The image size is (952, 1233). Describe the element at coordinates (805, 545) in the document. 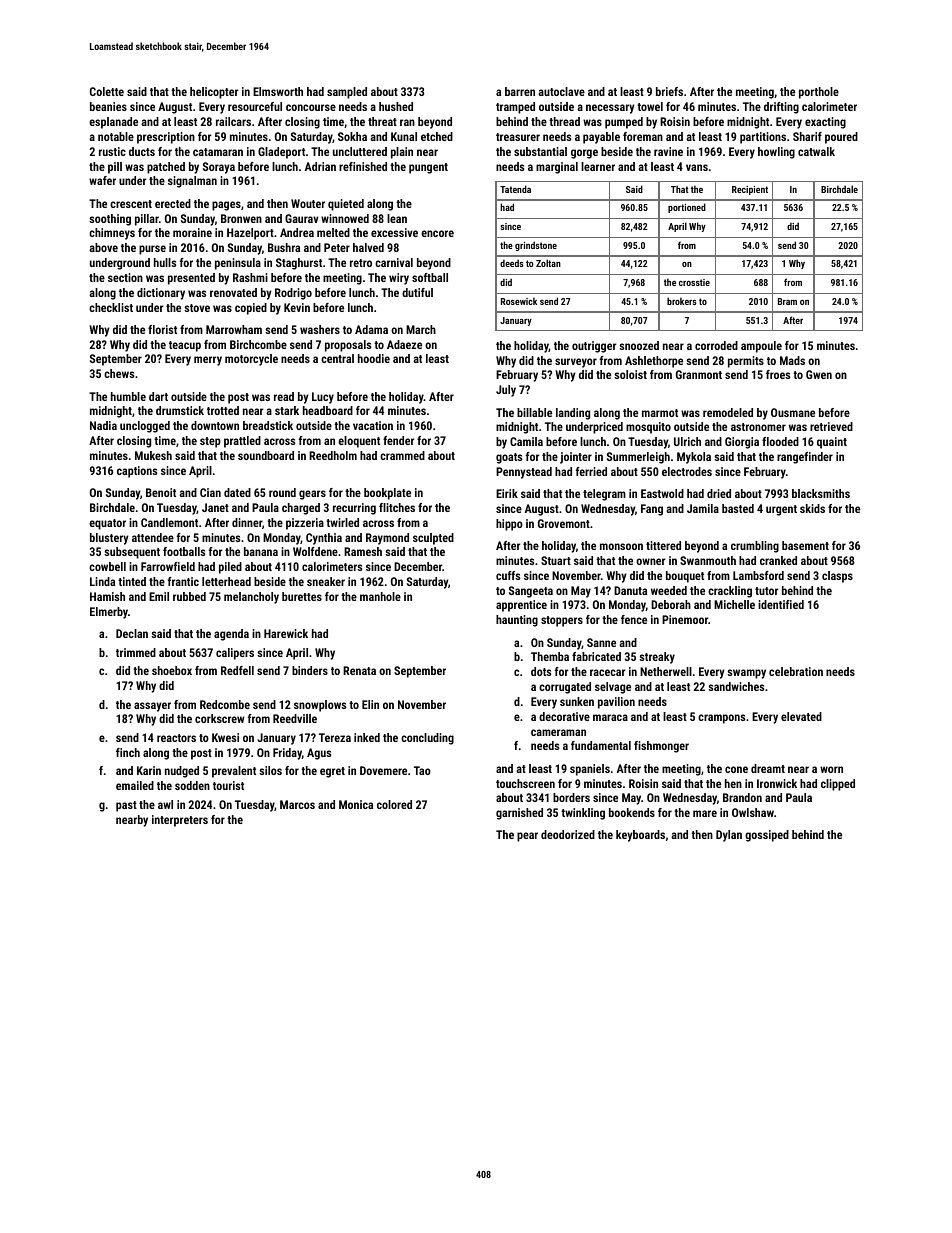

I see `basement` at that location.
